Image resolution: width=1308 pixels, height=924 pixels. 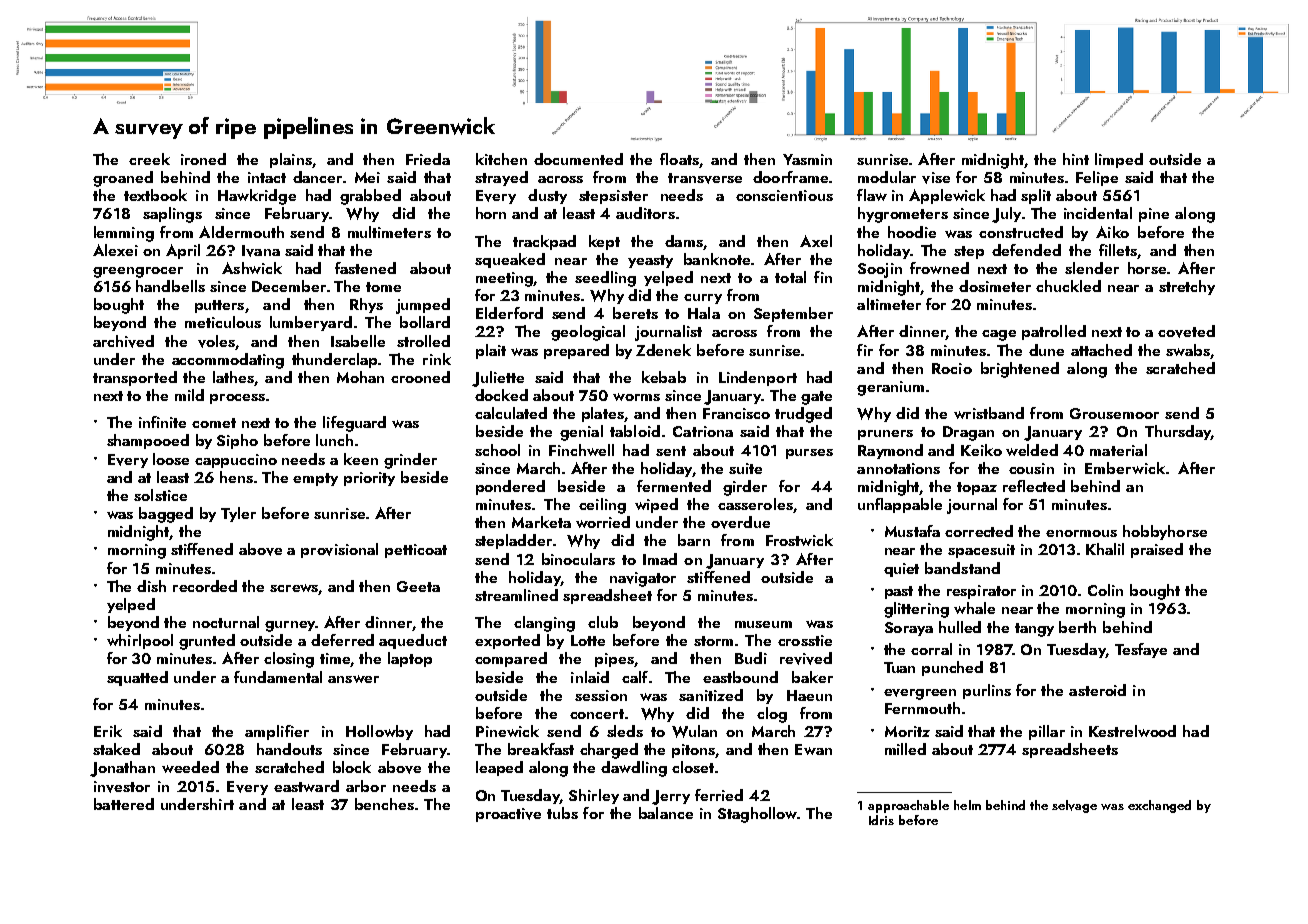 What do you see at coordinates (758, 378) in the document?
I see `Lindenport` at bounding box center [758, 378].
